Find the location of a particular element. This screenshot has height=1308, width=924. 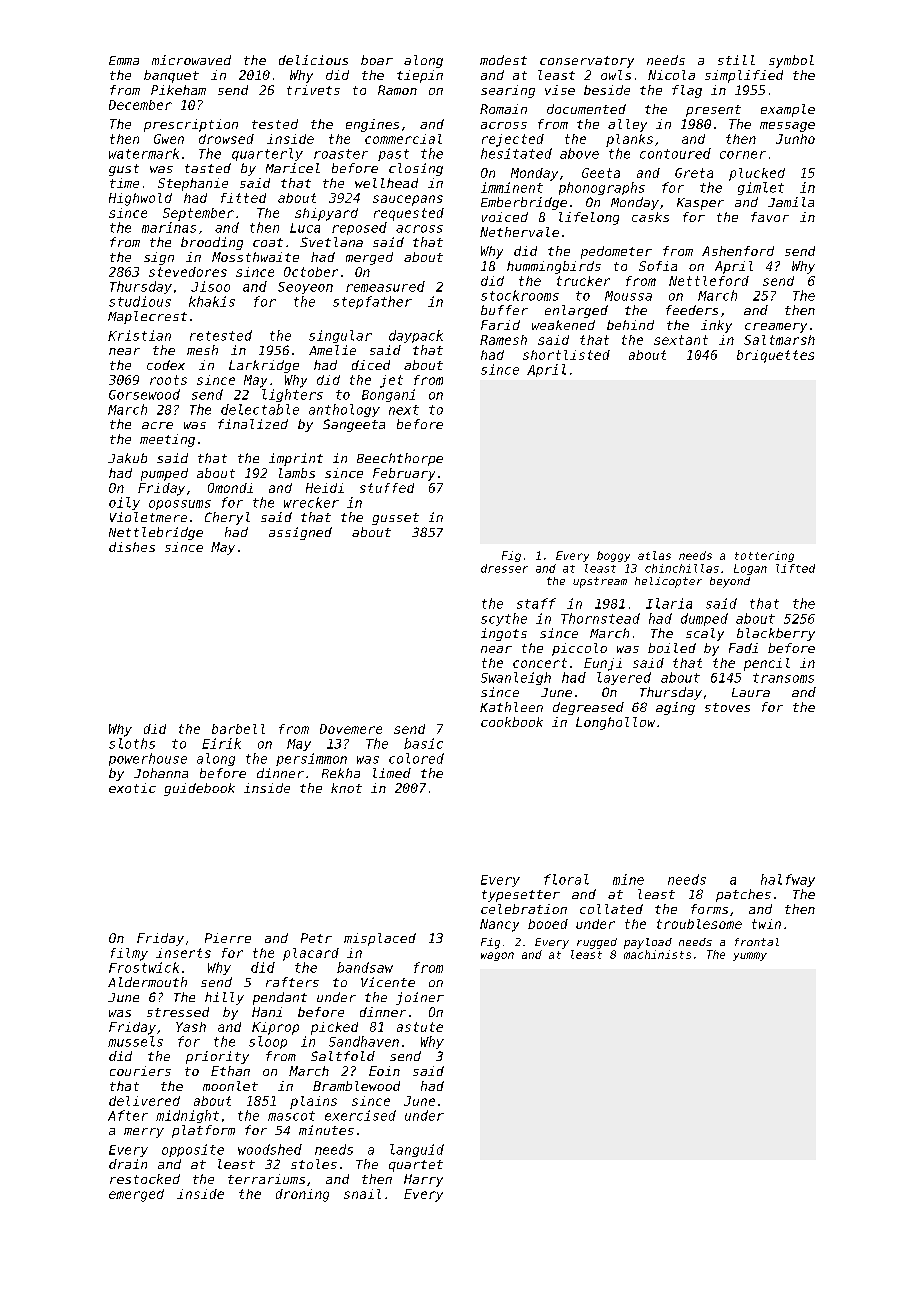

placard is located at coordinates (311, 954).
